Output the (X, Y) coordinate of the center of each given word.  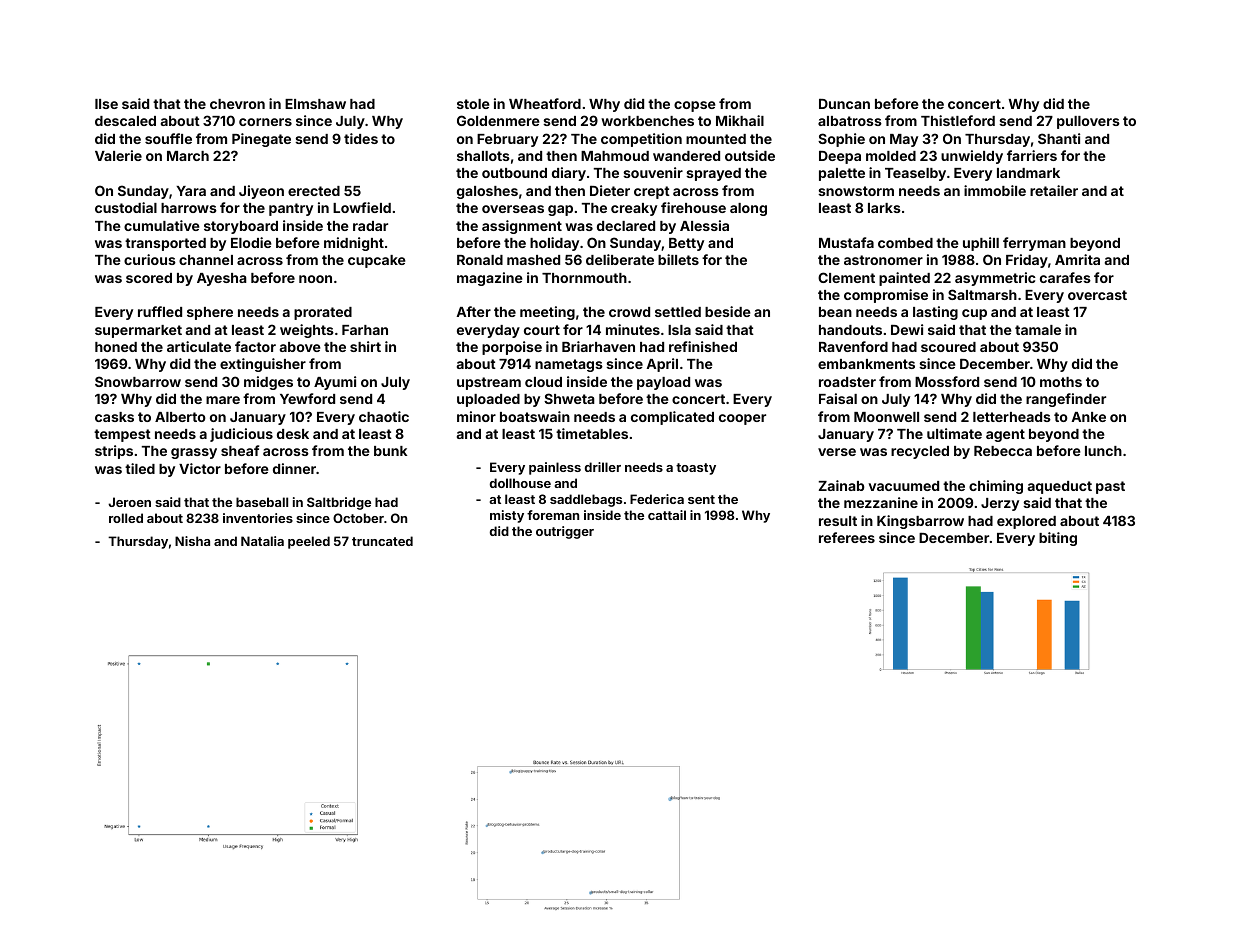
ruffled (160, 311)
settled (678, 312)
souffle (168, 138)
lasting (935, 313)
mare (223, 400)
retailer (1054, 190)
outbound (514, 173)
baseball (262, 502)
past (1110, 487)
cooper (742, 419)
